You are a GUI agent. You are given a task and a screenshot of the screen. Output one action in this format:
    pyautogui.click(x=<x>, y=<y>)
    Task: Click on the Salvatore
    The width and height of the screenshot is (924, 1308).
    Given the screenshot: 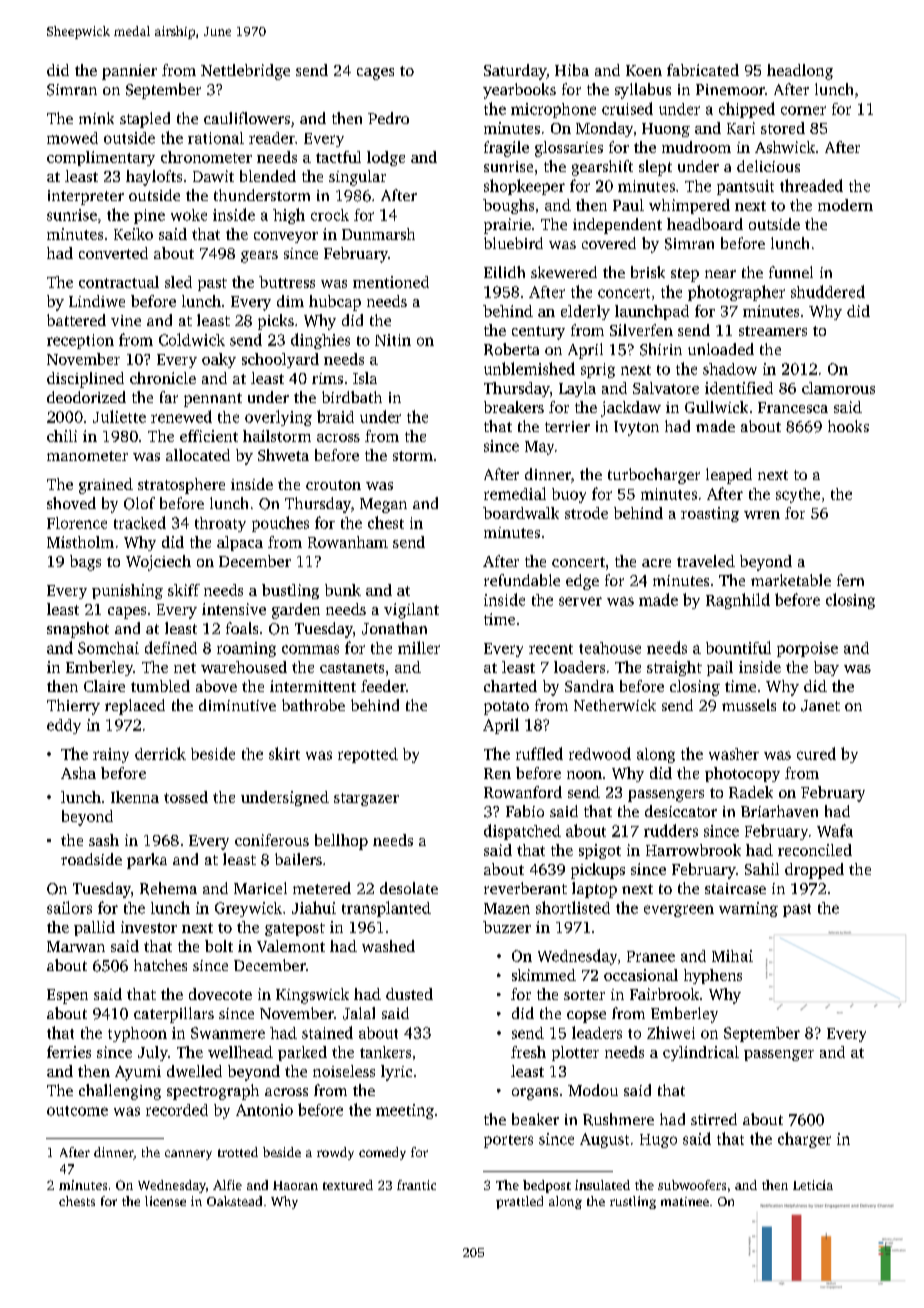 What is the action you would take?
    pyautogui.click(x=666, y=388)
